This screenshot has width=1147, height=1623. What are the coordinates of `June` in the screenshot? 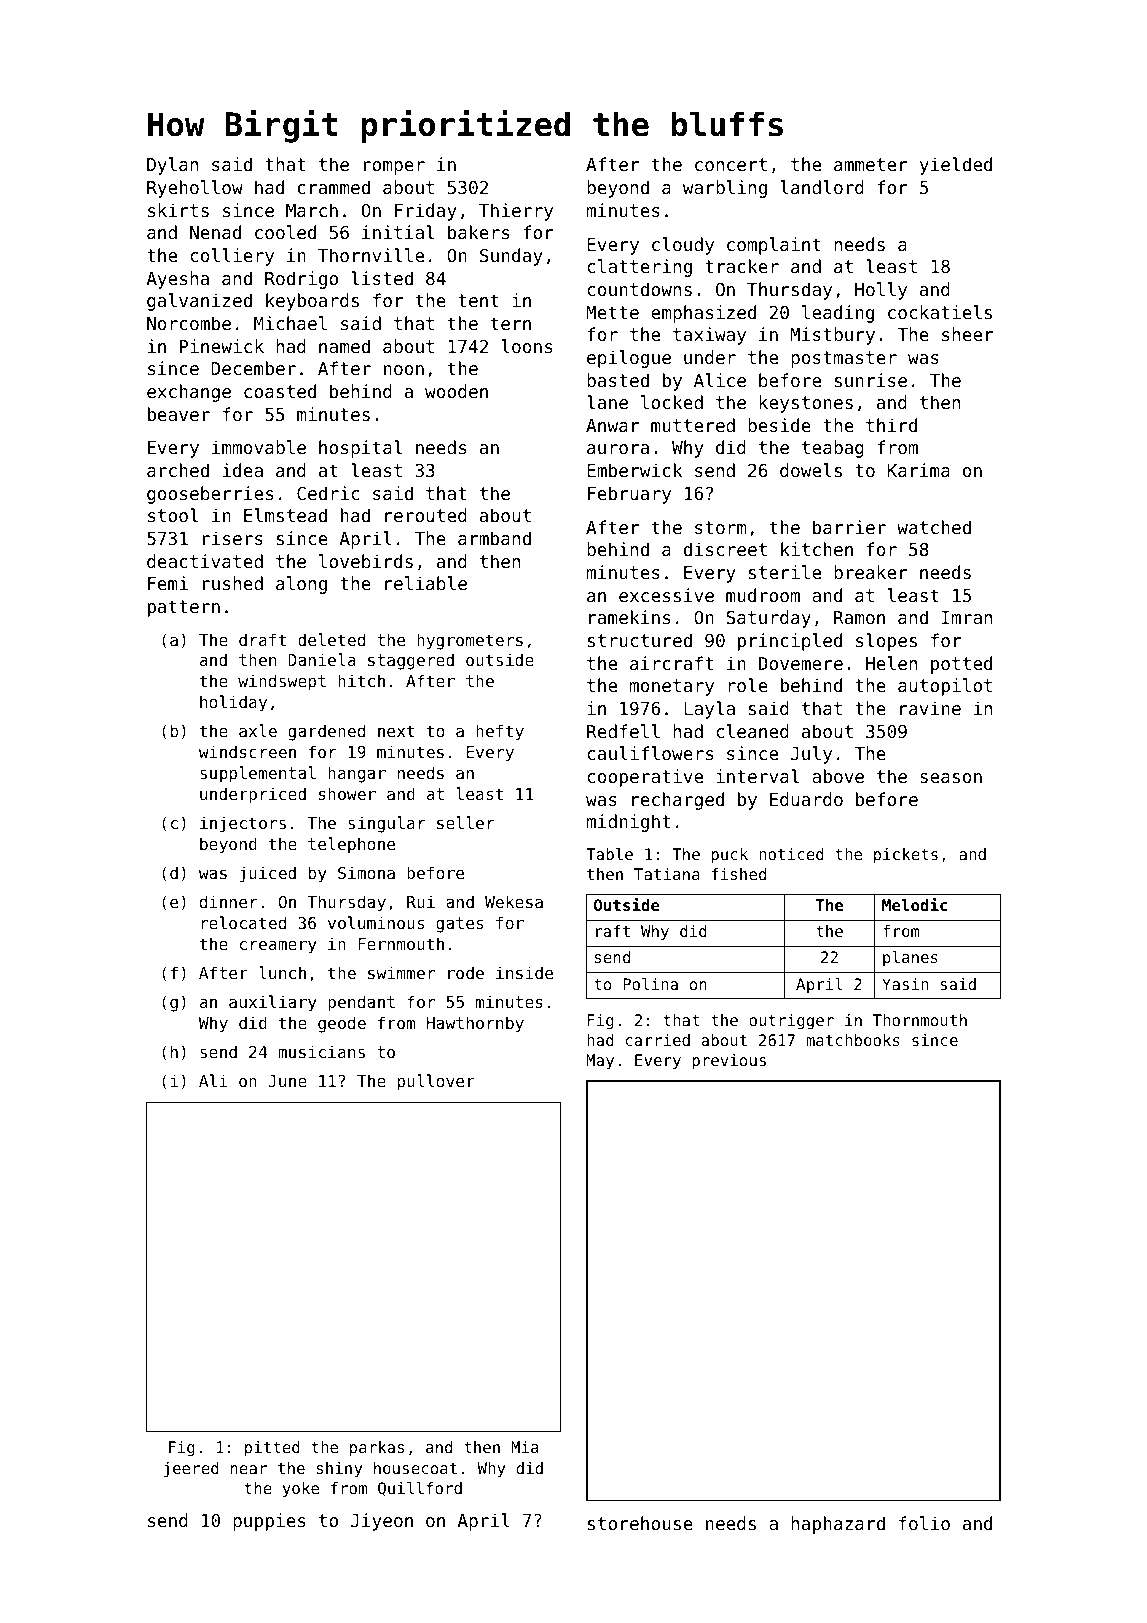 It's located at (287, 1081).
